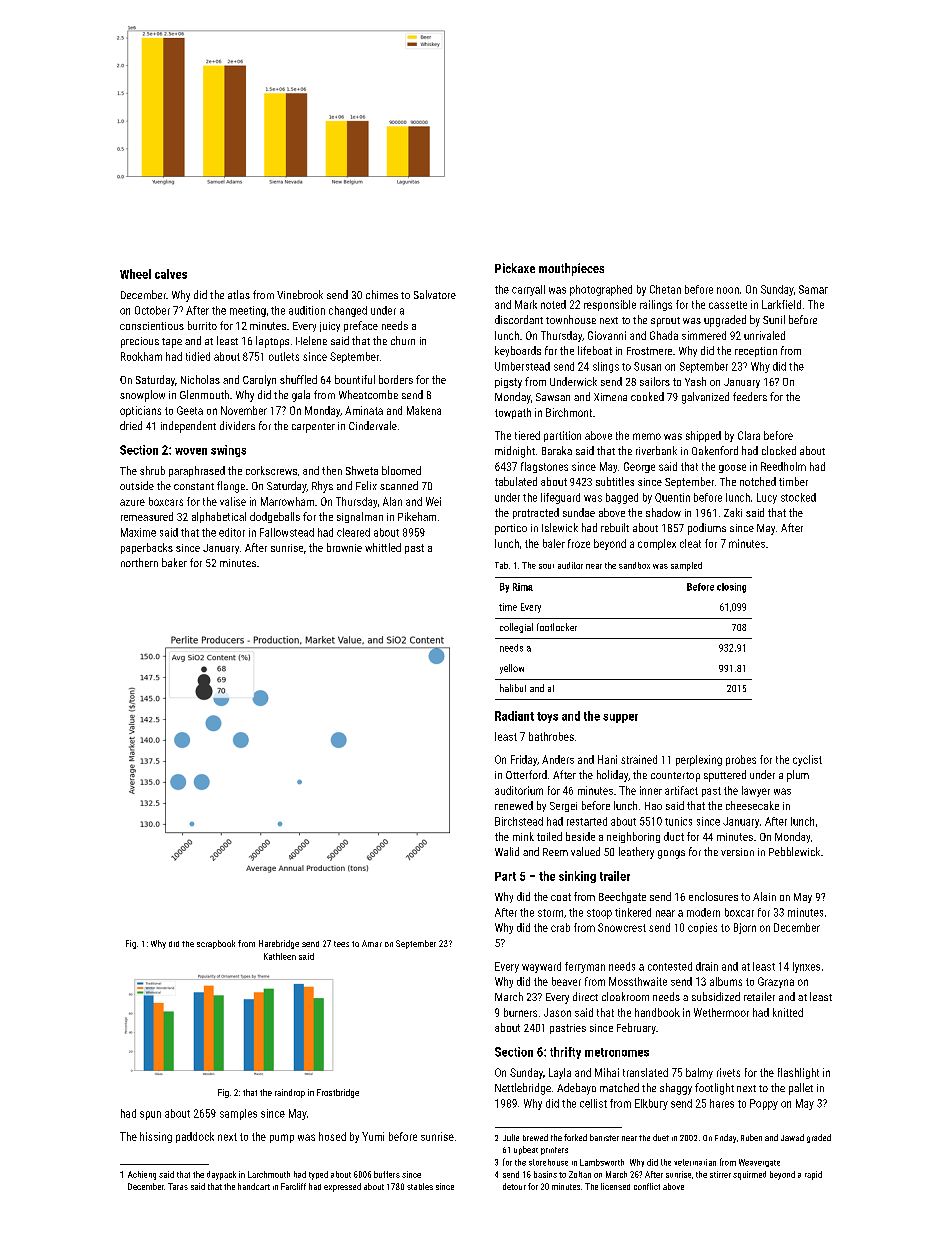 The width and height of the screenshot is (952, 1233). Describe the element at coordinates (639, 759) in the screenshot. I see `strained` at that location.
